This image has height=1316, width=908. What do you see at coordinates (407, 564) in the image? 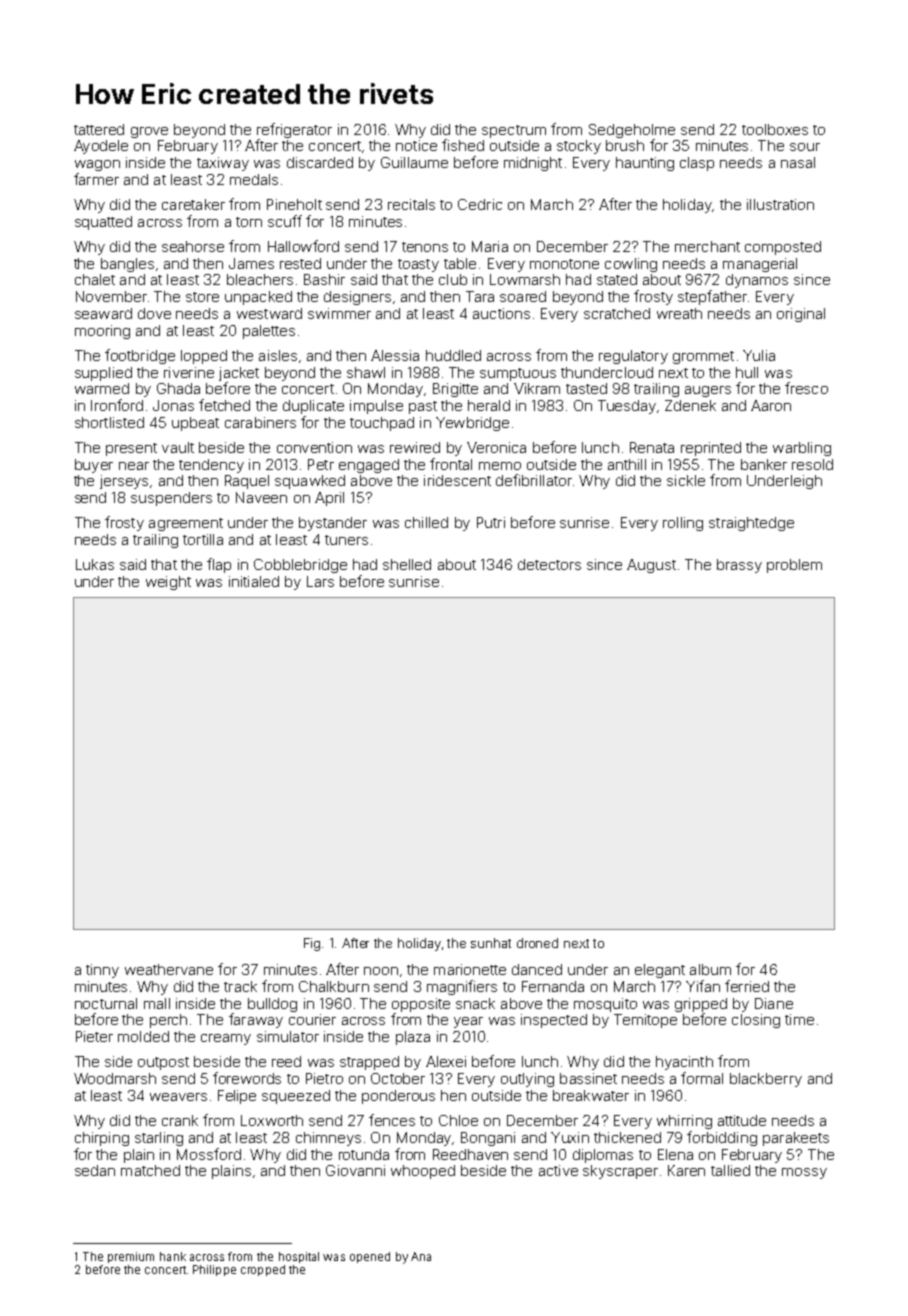
I see `shelled` at bounding box center [407, 564].
